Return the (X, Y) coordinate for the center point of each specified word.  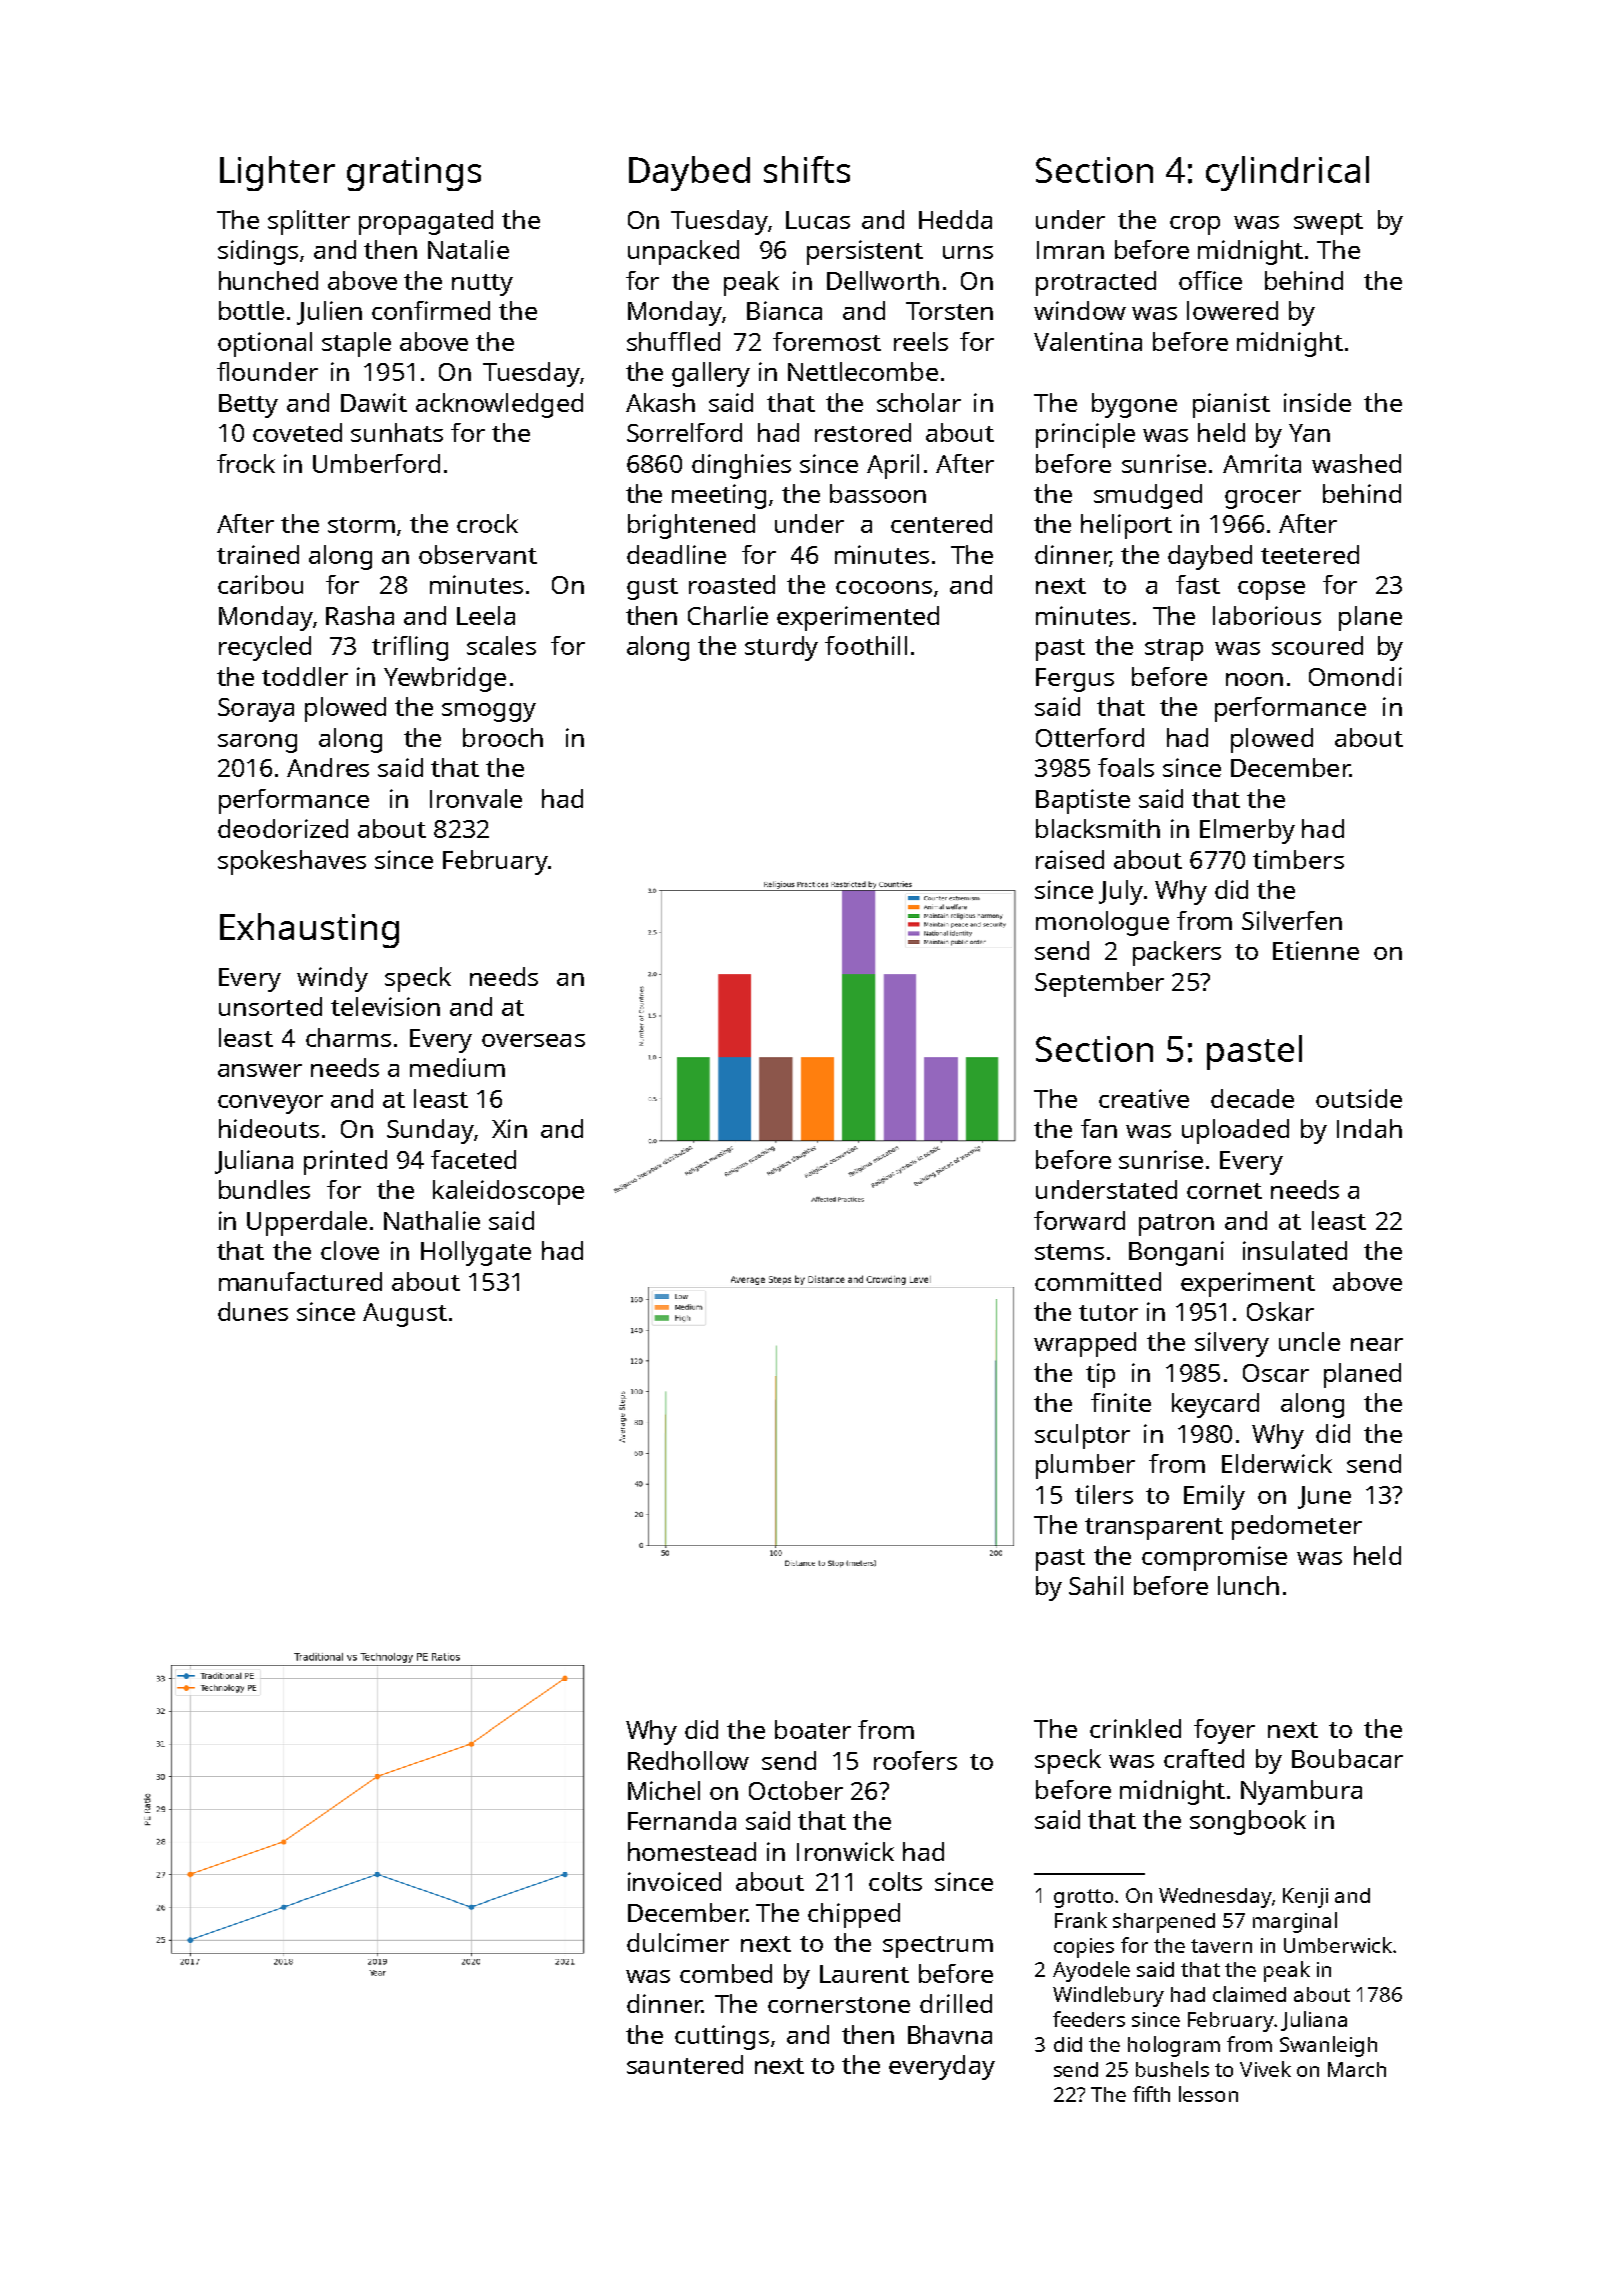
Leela (486, 615)
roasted (732, 584)
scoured (1317, 645)
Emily (1214, 1497)
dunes (253, 1311)
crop (1195, 225)
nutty (482, 285)
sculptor (1082, 1436)
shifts (807, 169)
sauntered (685, 2064)
